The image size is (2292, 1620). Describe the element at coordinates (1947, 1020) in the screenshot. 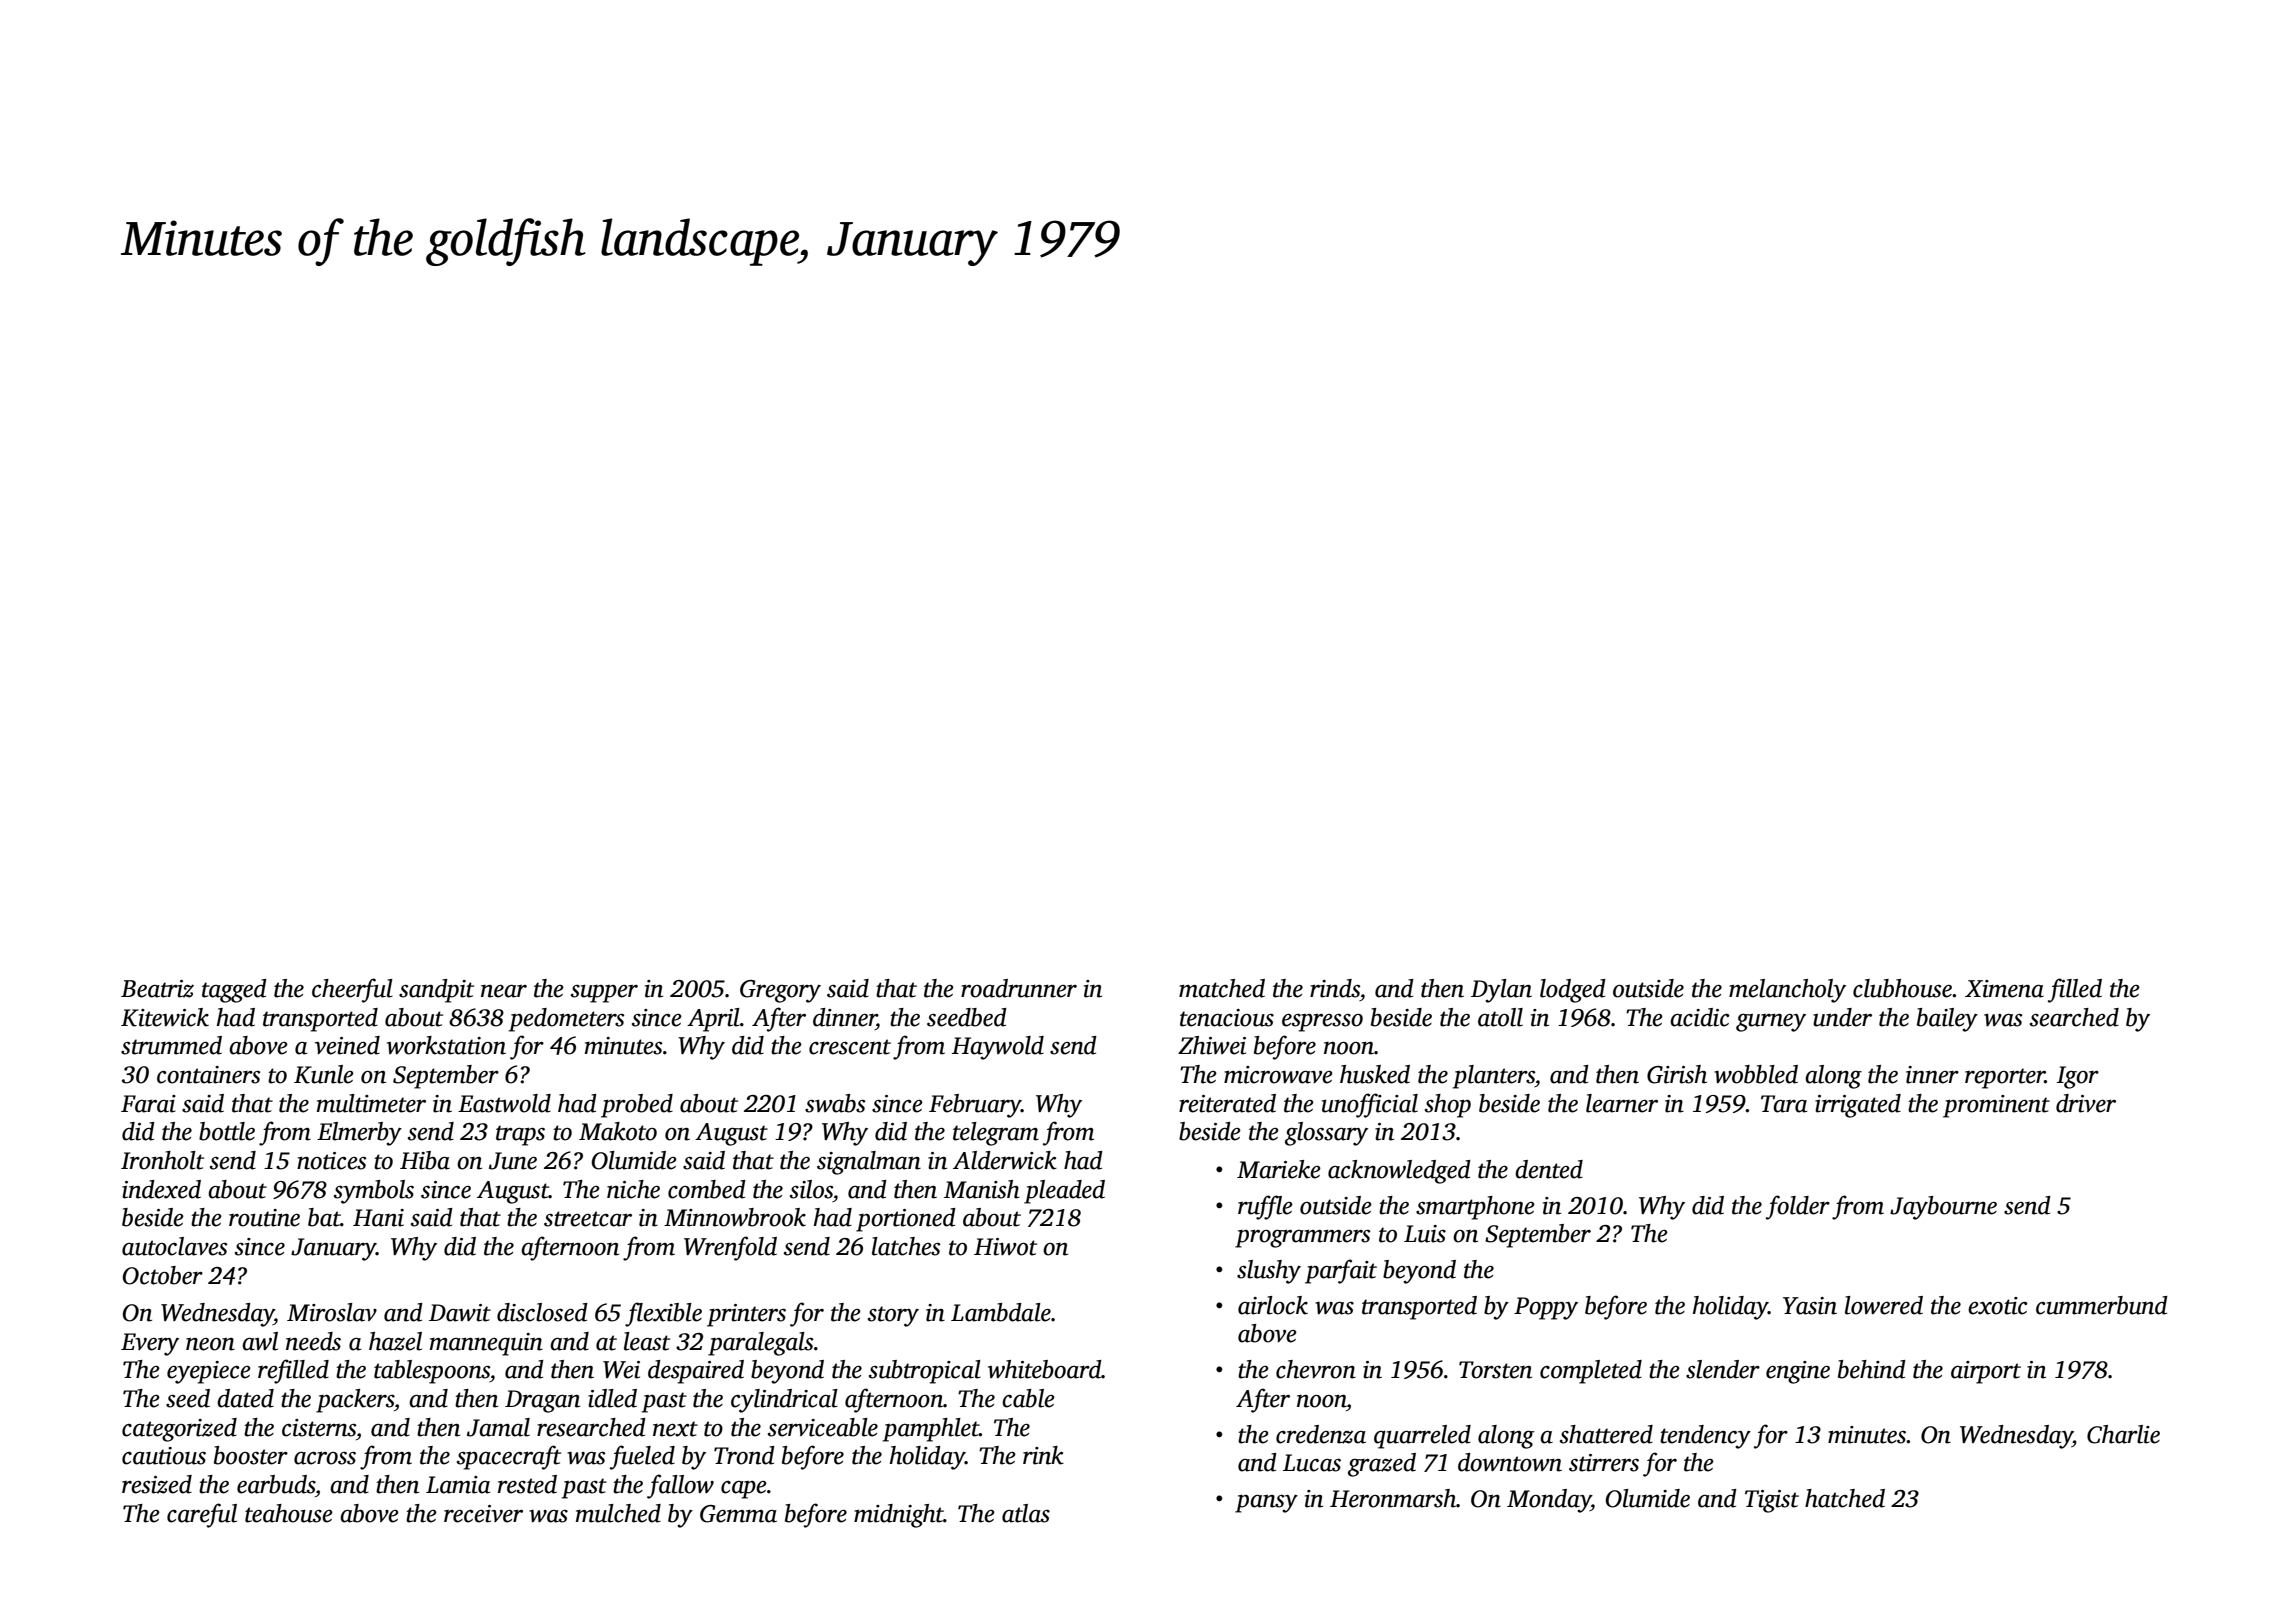

I see `bailey` at that location.
